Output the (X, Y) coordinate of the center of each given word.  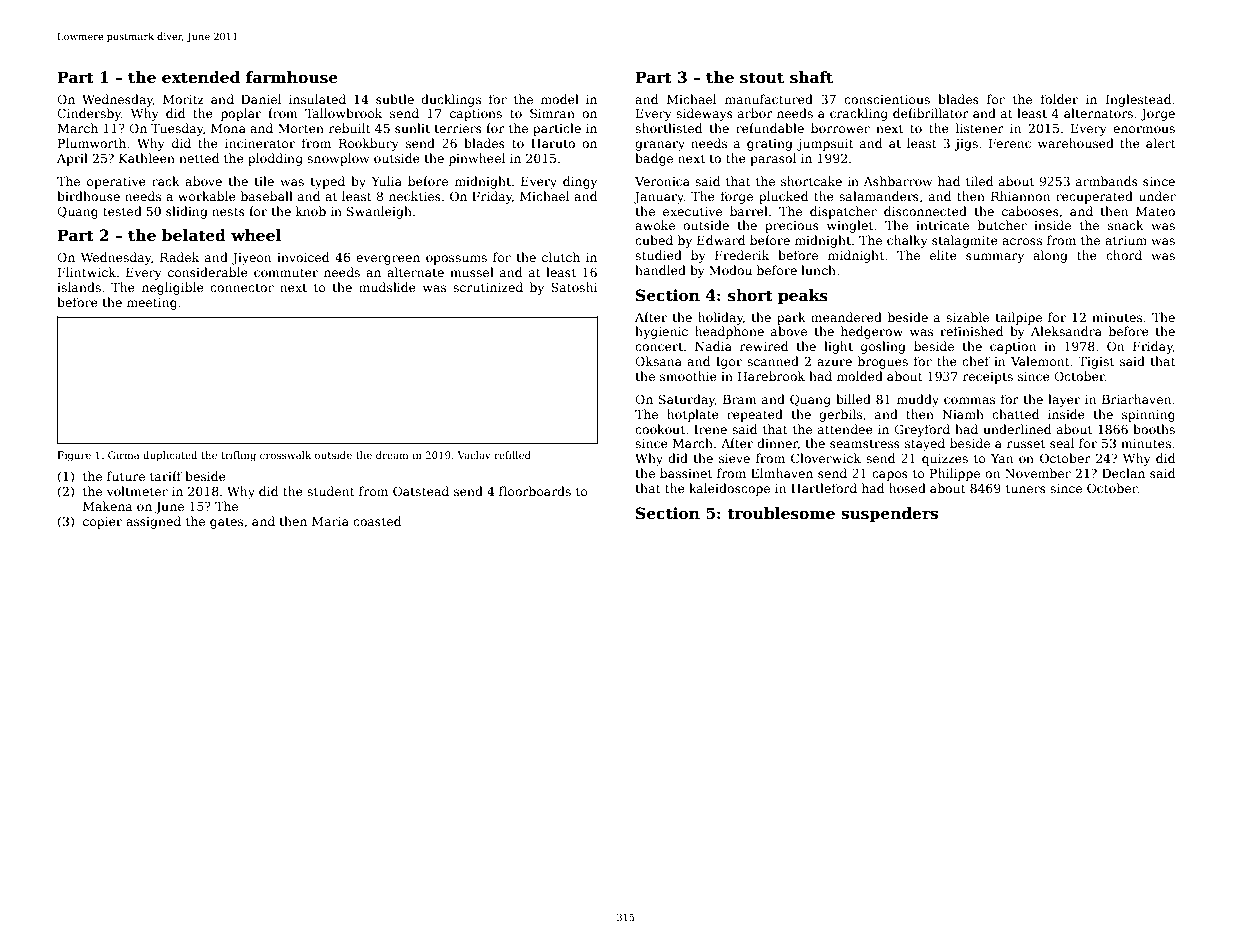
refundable (770, 128)
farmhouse (292, 77)
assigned (153, 522)
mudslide (387, 287)
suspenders (889, 514)
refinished (971, 331)
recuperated (1094, 197)
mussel (472, 272)
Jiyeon (251, 259)
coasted (377, 521)
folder (1059, 99)
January (659, 198)
